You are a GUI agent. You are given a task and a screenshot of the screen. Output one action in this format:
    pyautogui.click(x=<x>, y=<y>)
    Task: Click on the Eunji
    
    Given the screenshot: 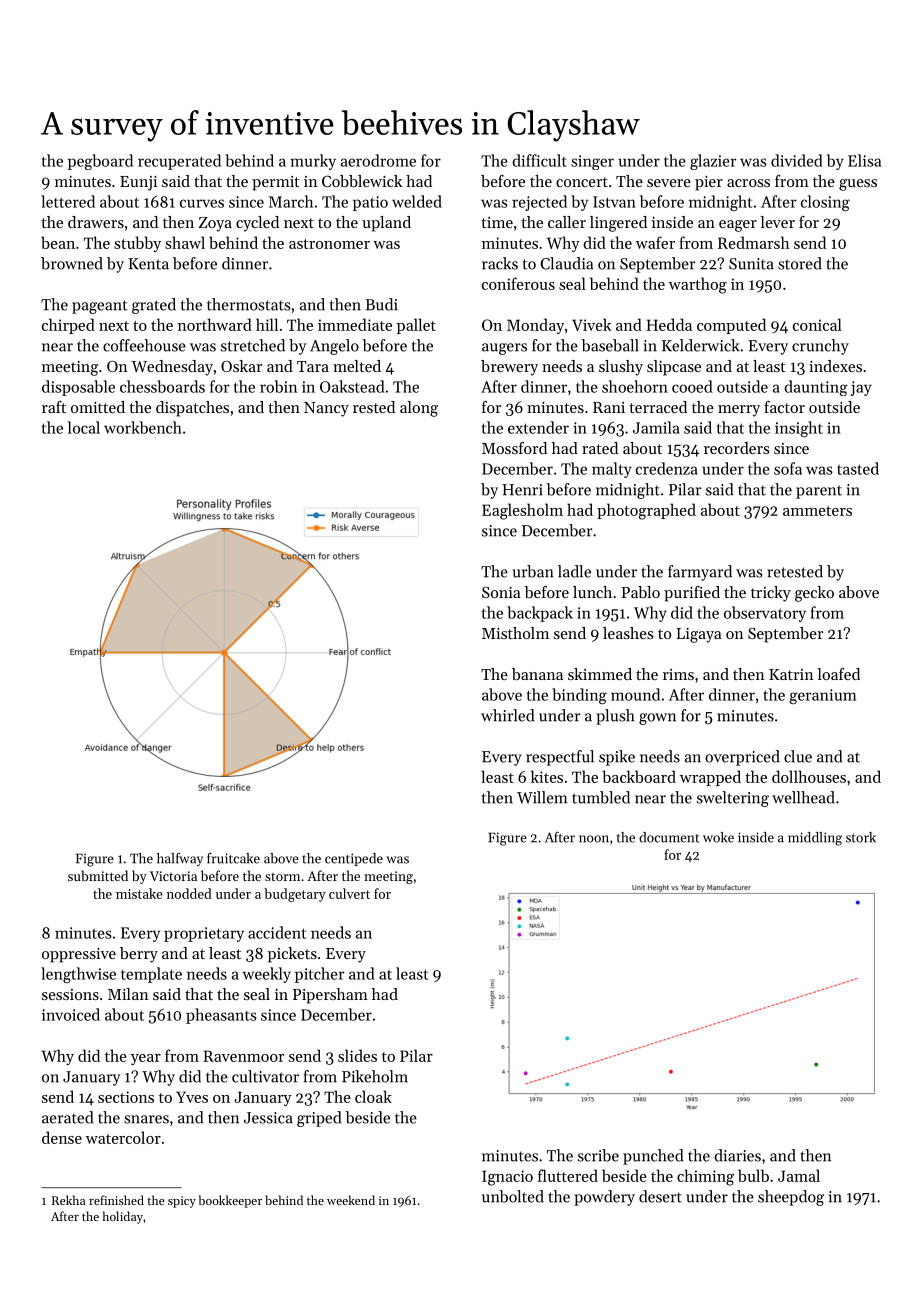 What is the action you would take?
    pyautogui.click(x=138, y=183)
